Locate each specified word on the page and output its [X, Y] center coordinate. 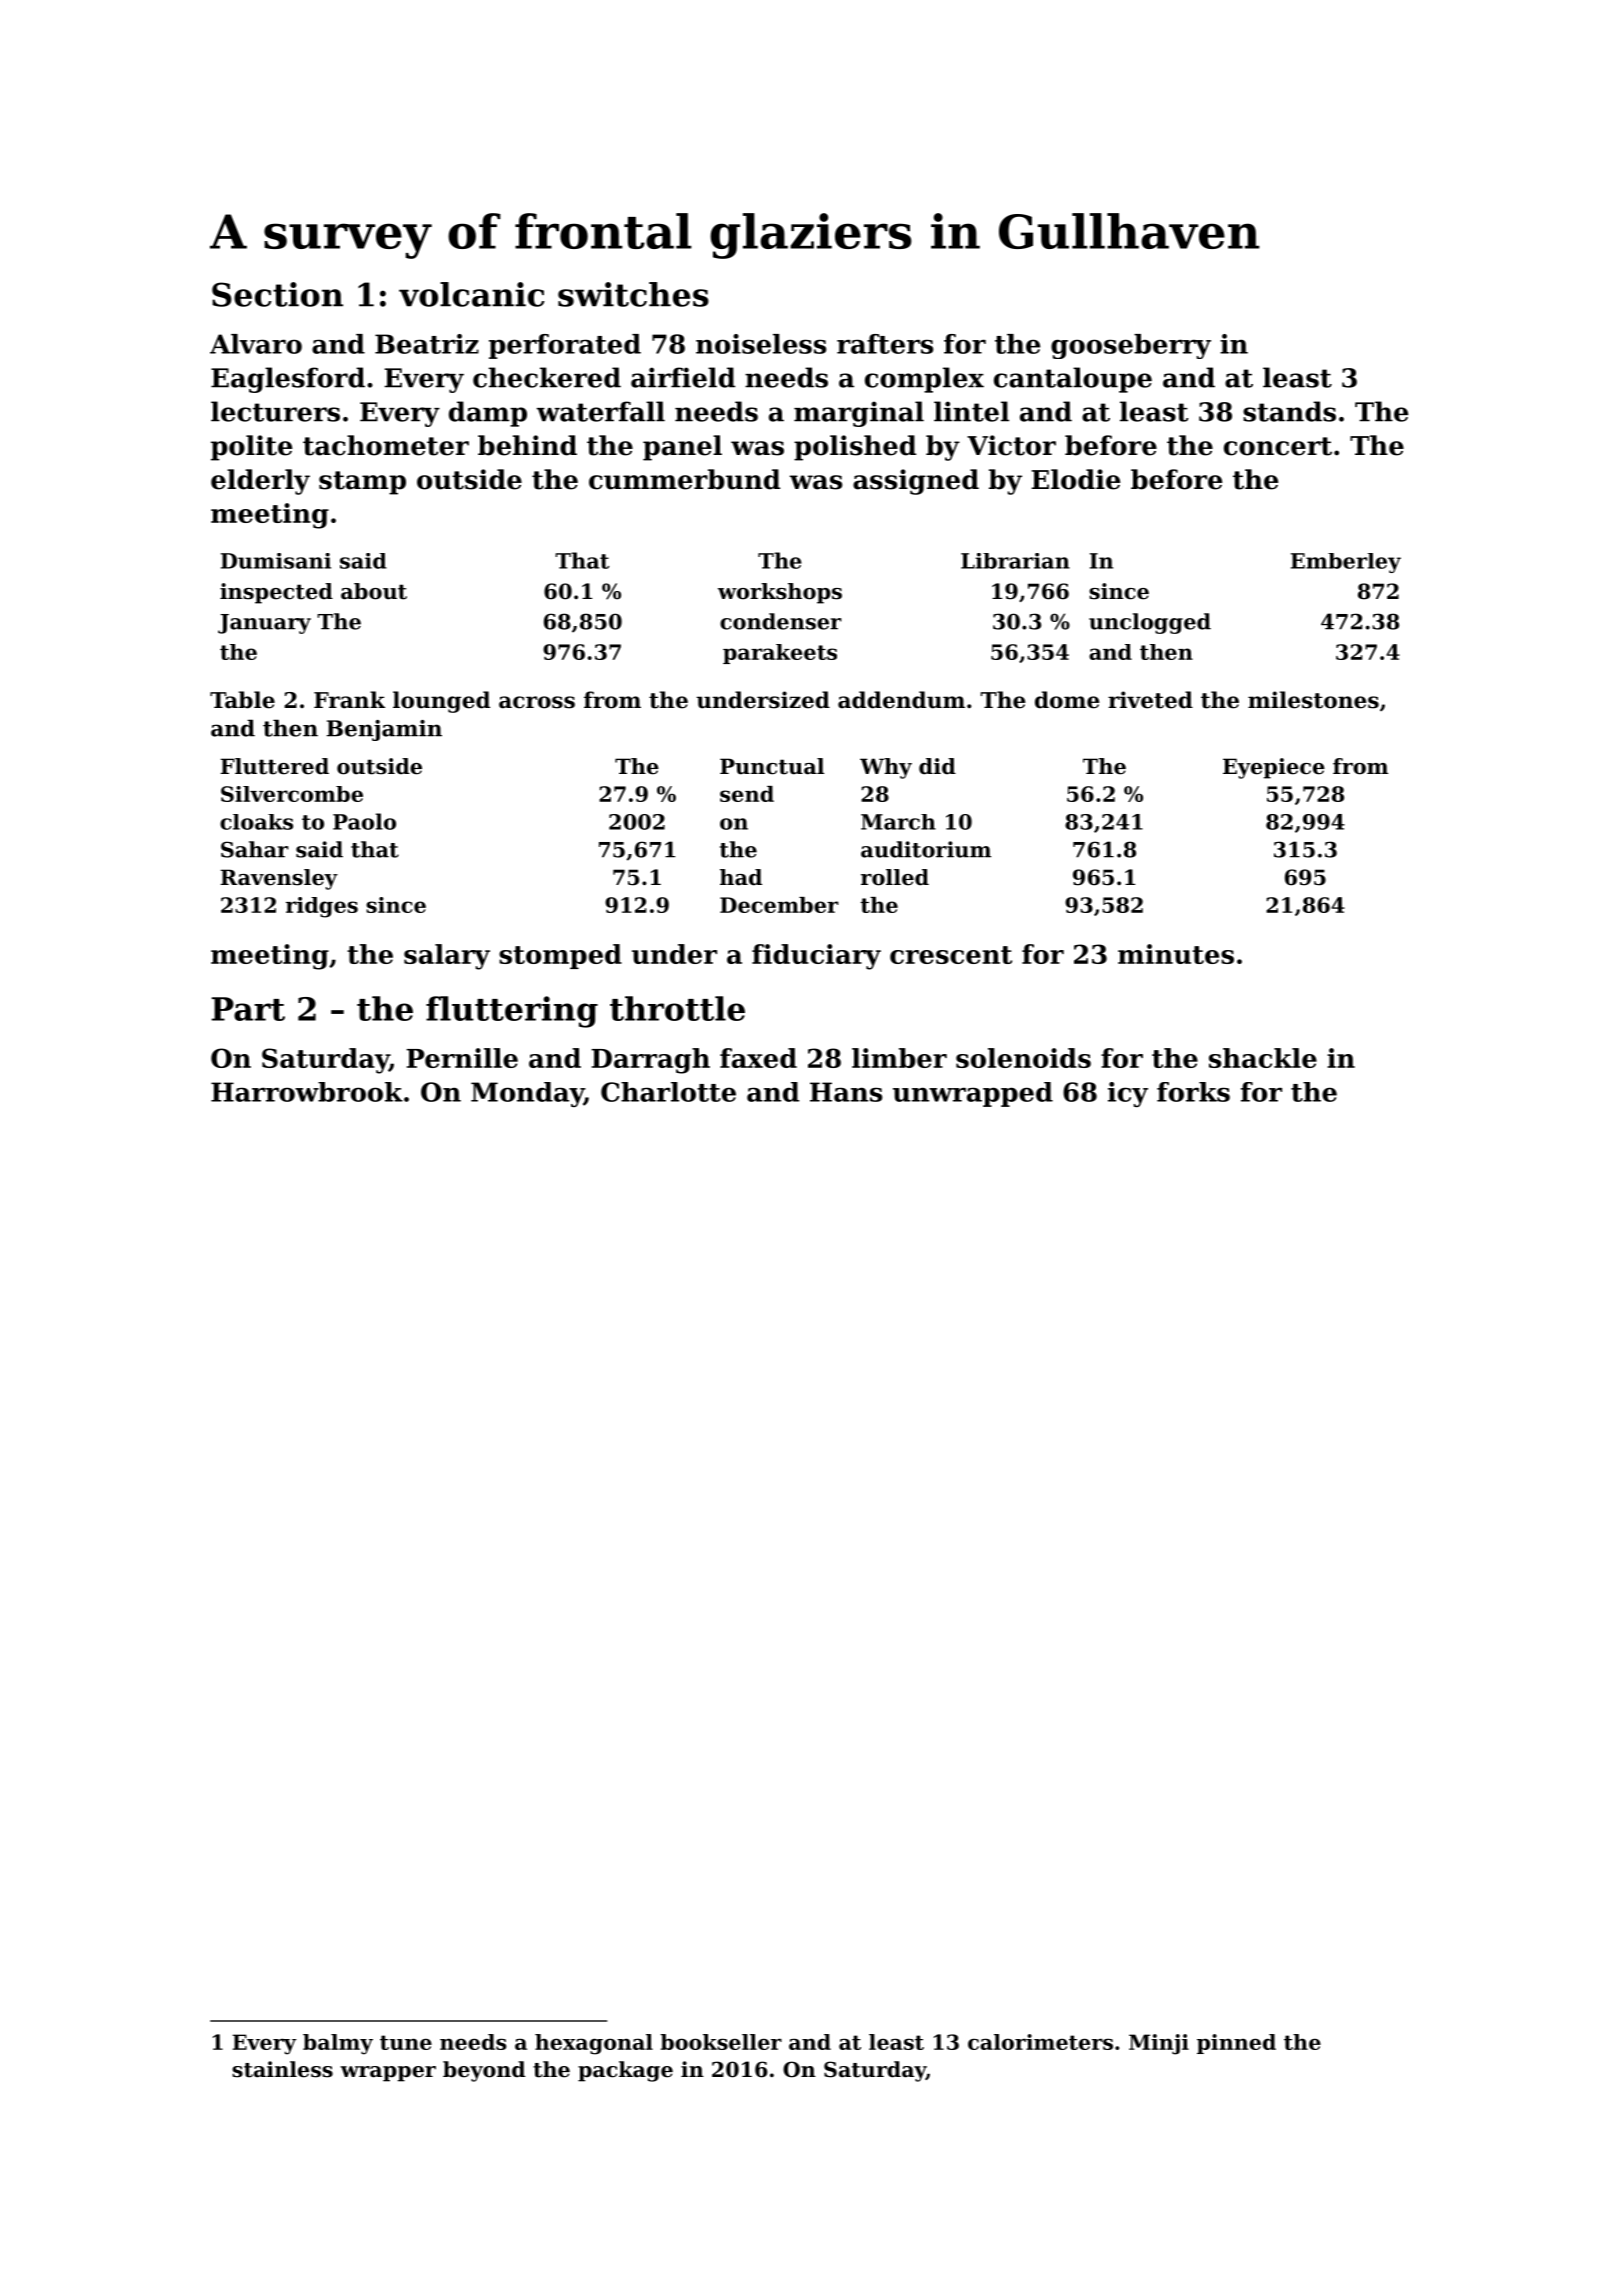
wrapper [388, 2074]
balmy [338, 2044]
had [741, 877]
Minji [1159, 2044]
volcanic [472, 294]
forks [1193, 1092]
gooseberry [1131, 346]
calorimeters [1040, 2042]
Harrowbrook [307, 1092]
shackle [1263, 1058]
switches [633, 294]
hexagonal [594, 2044]
